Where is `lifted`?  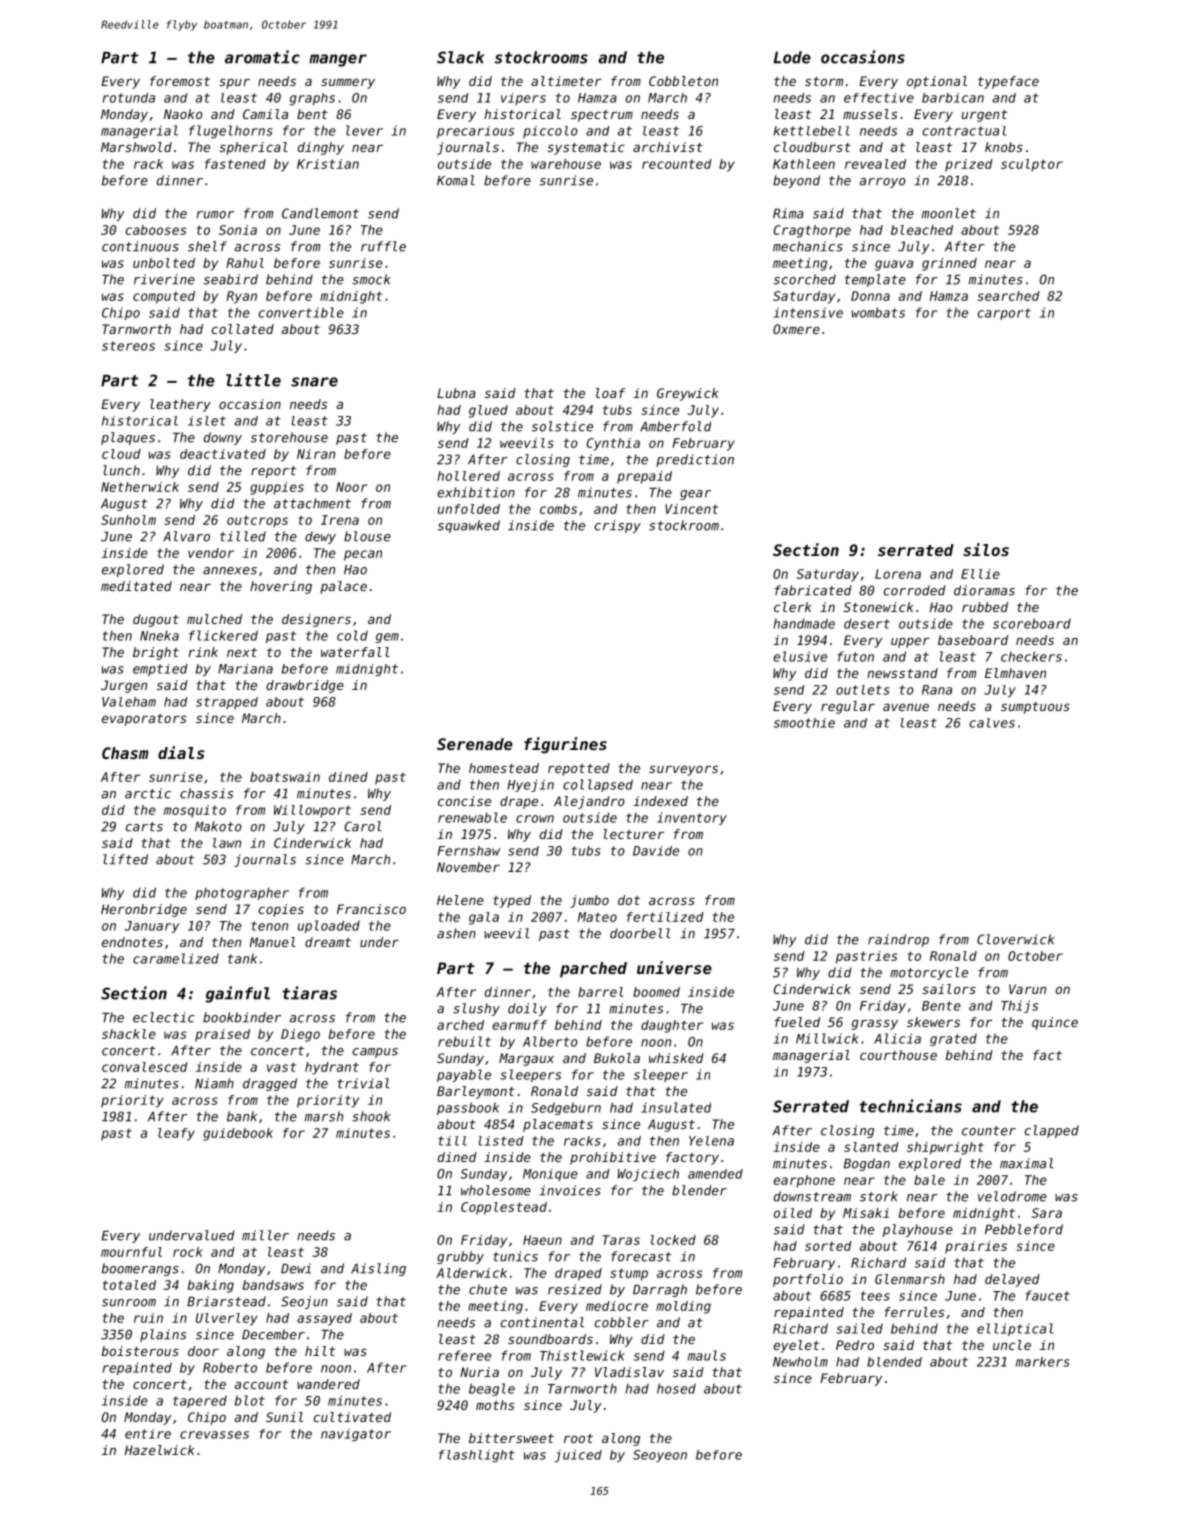 lifted is located at coordinates (125, 859).
